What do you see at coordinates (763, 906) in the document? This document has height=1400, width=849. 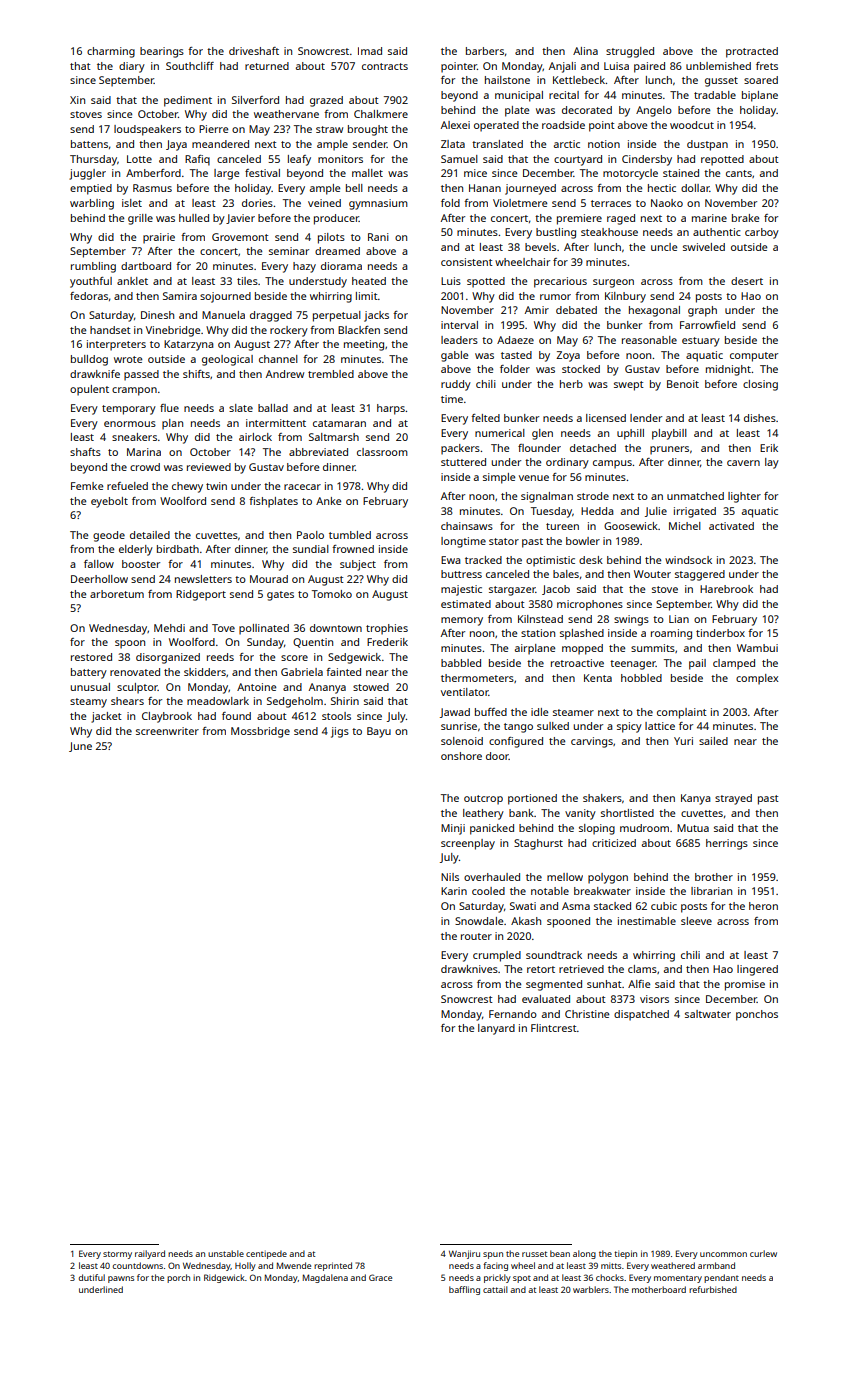 I see `heron` at bounding box center [763, 906].
